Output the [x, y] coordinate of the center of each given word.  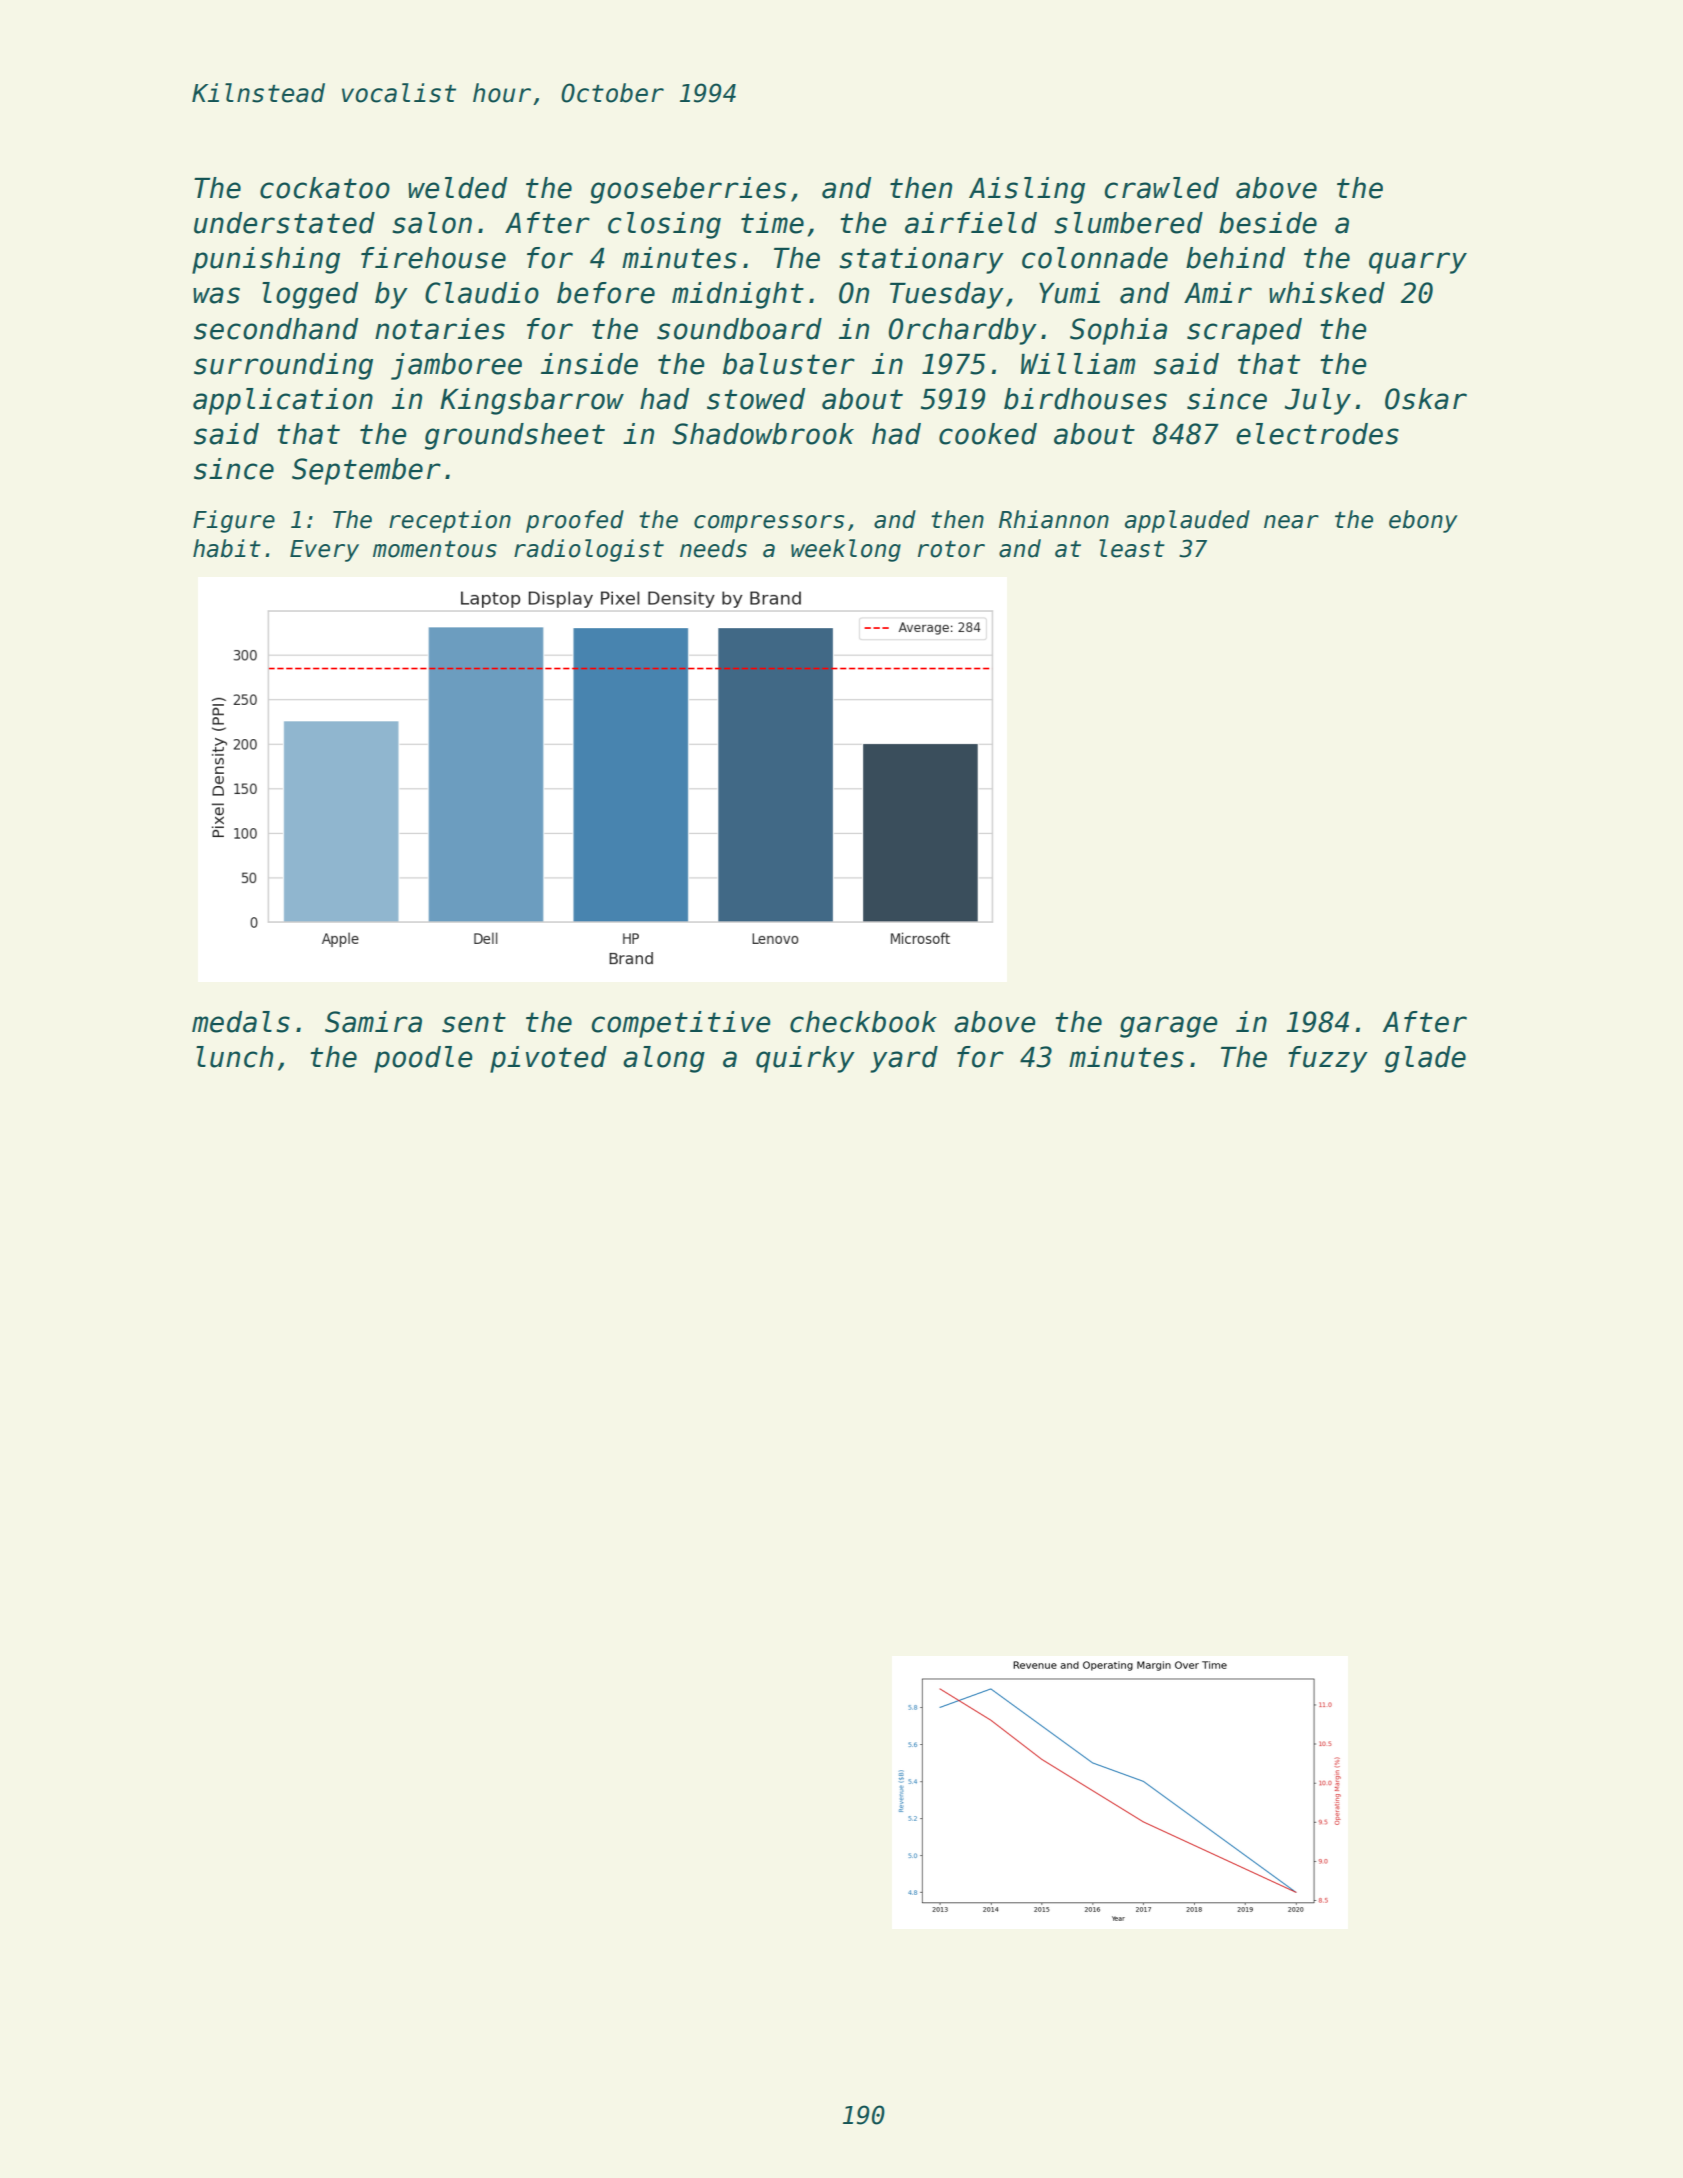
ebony [1423, 521]
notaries [440, 329]
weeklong [846, 550]
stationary [922, 260]
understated [284, 223]
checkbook [863, 1022]
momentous [435, 549]
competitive [681, 1024]
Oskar [1426, 399]
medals [241, 1022]
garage [1169, 1027]
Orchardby [963, 331]
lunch [234, 1057]
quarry [1418, 263]
